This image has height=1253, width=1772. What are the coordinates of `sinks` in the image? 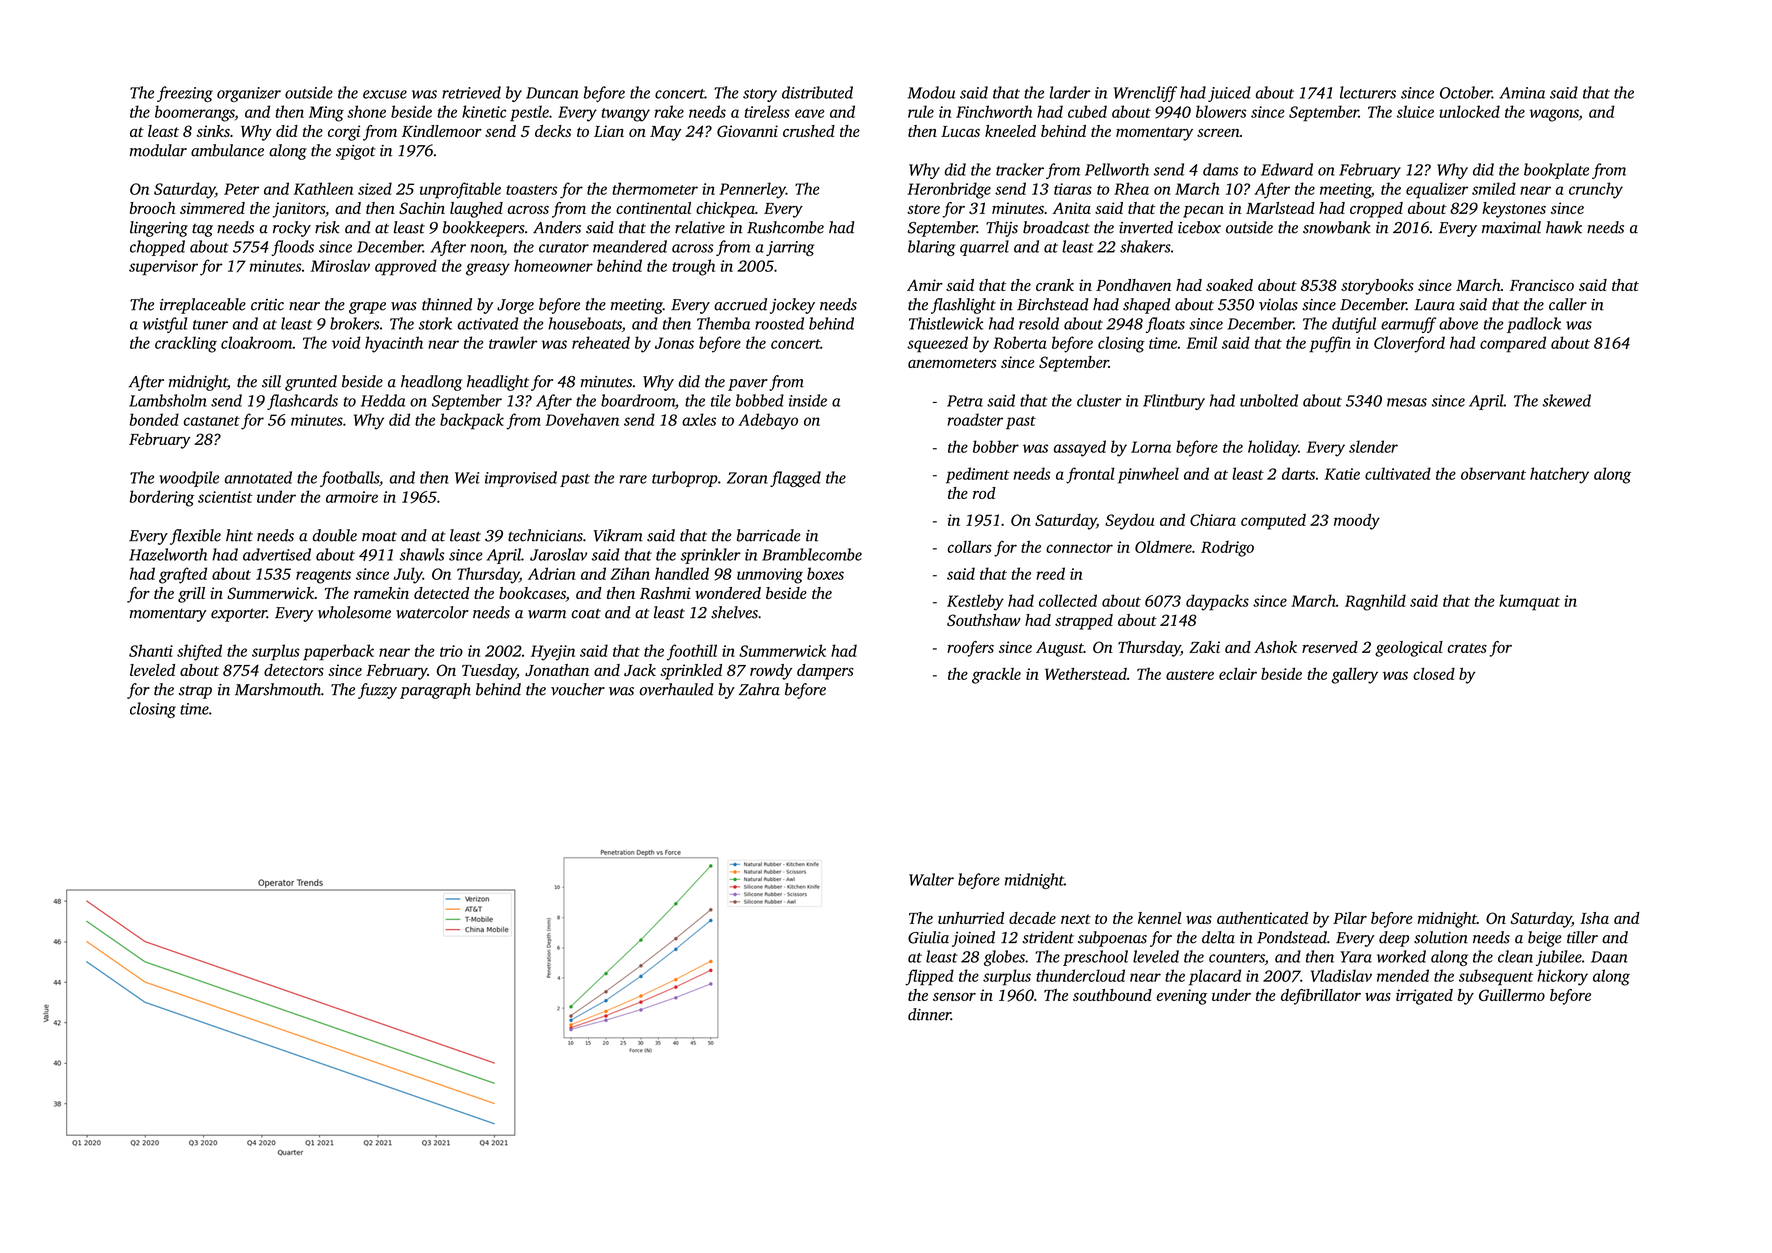 It's located at (213, 131).
